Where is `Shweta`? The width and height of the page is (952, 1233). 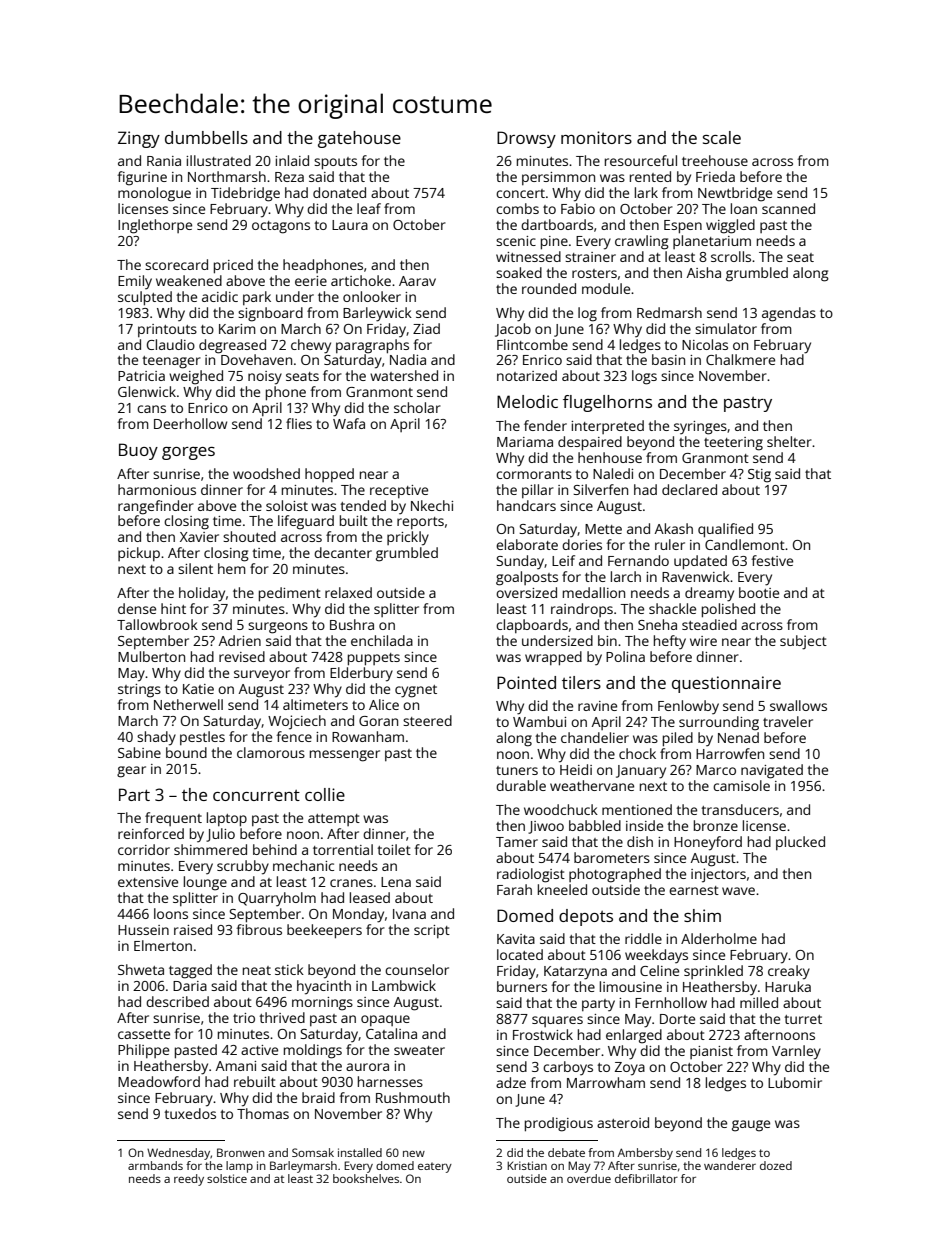
Shweta is located at coordinates (141, 969).
